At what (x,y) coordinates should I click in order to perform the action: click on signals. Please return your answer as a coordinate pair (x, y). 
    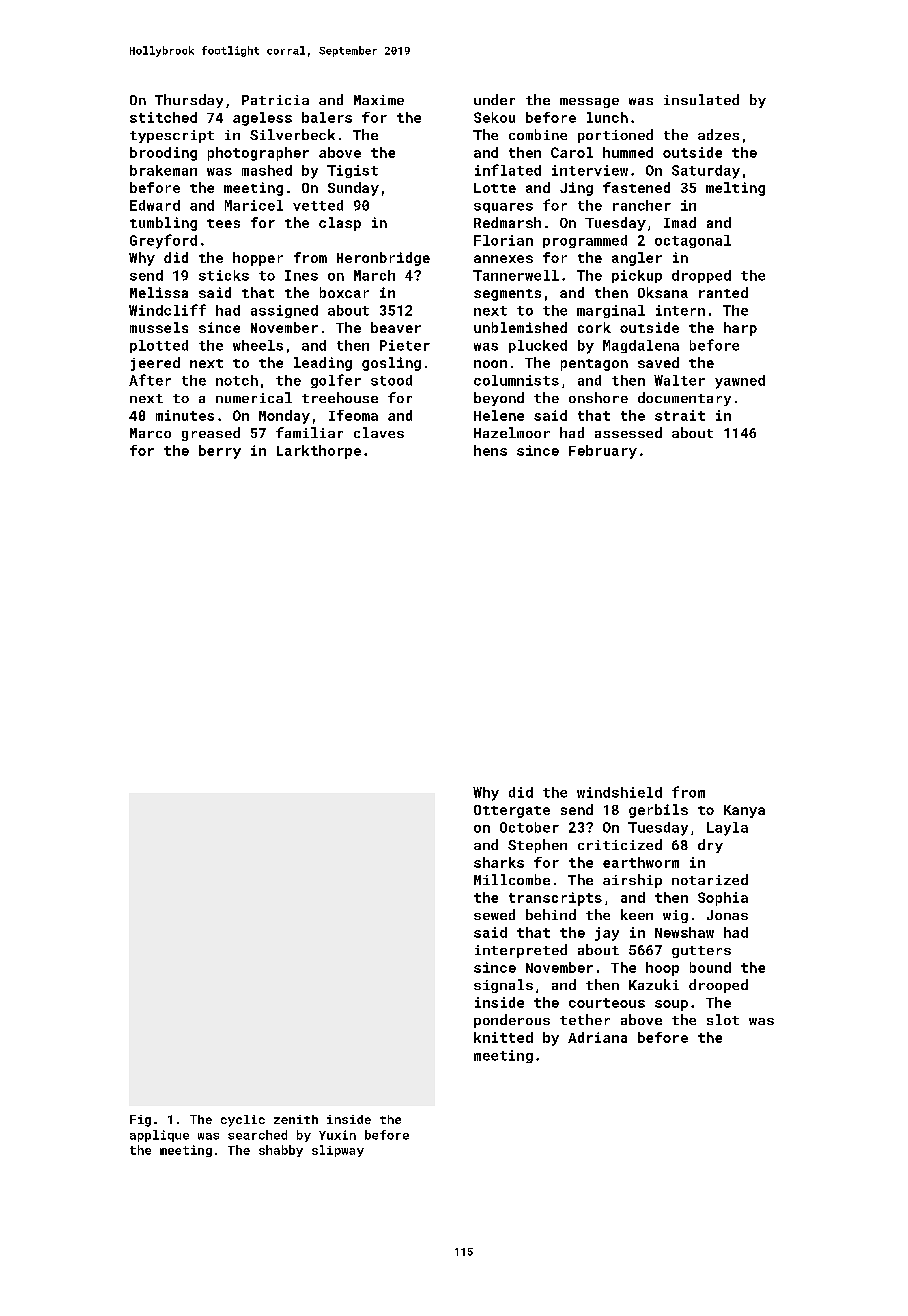
    Looking at the image, I should click on (503, 986).
